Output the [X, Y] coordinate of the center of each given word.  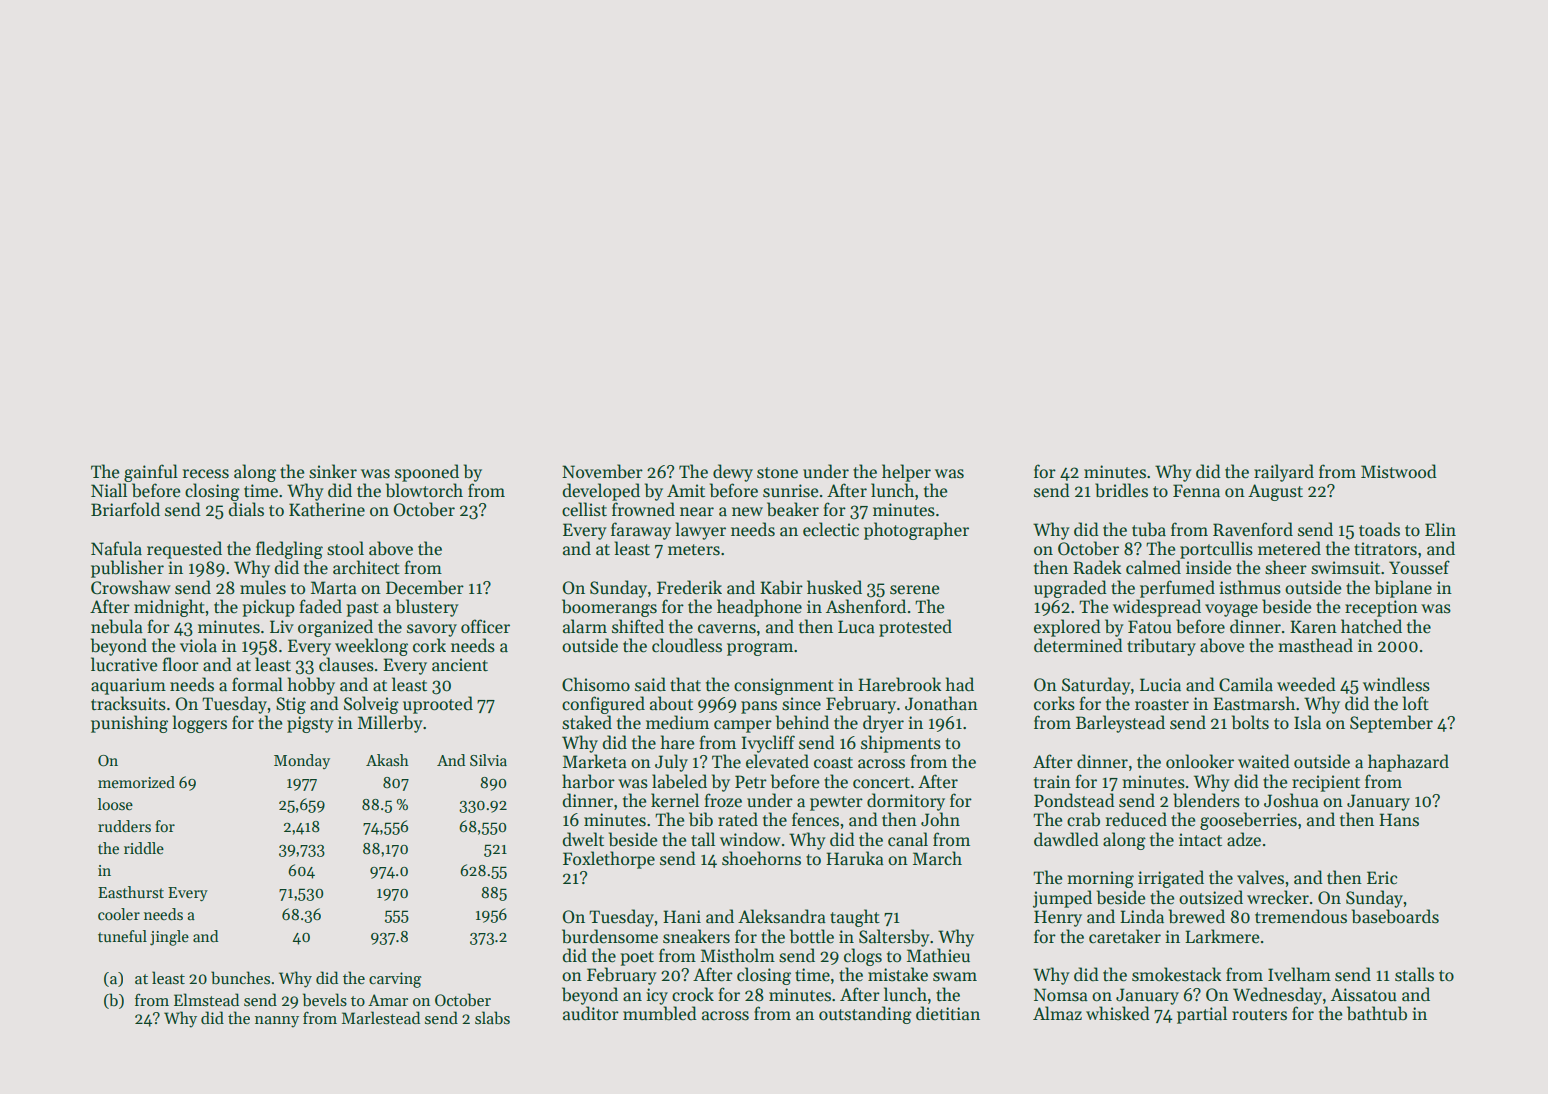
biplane [1403, 589]
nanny [277, 1022]
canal [908, 839]
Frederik [689, 587]
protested [915, 628]
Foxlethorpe [609, 860]
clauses [346, 664]
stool [345, 548]
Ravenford [1253, 529]
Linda [1142, 916]
